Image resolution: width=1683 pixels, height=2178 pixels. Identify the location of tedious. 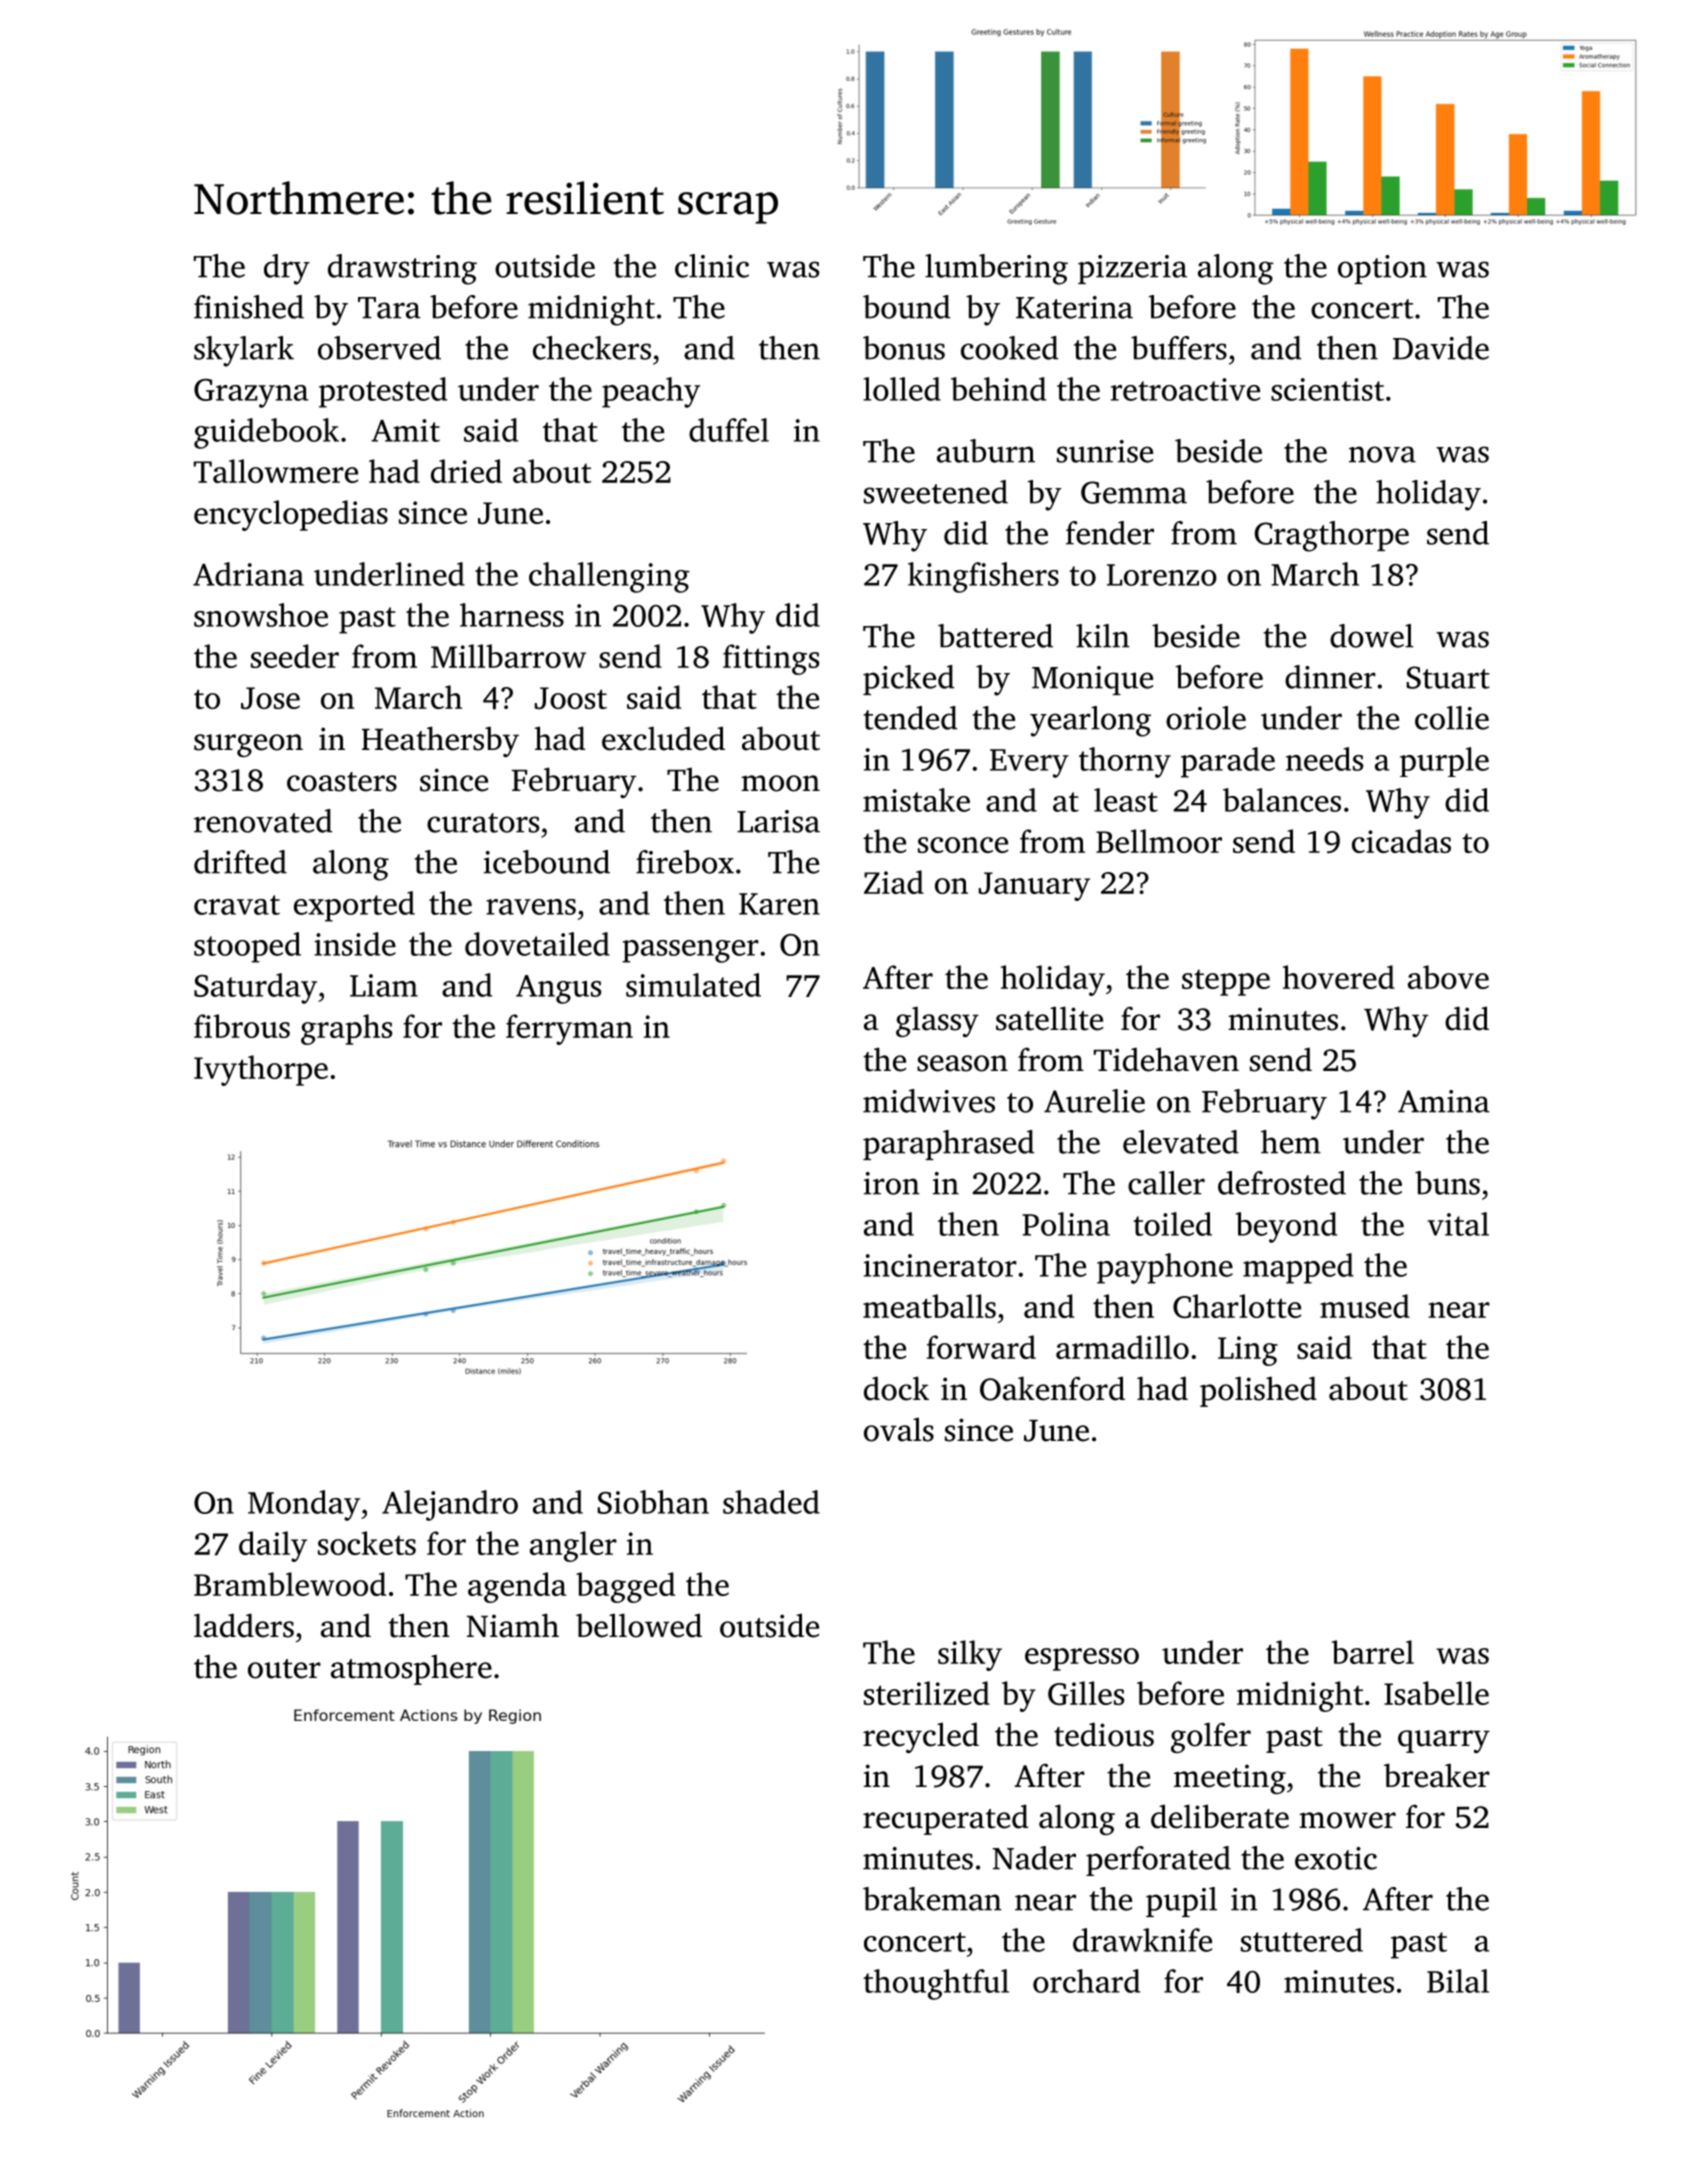
(1104, 1734).
